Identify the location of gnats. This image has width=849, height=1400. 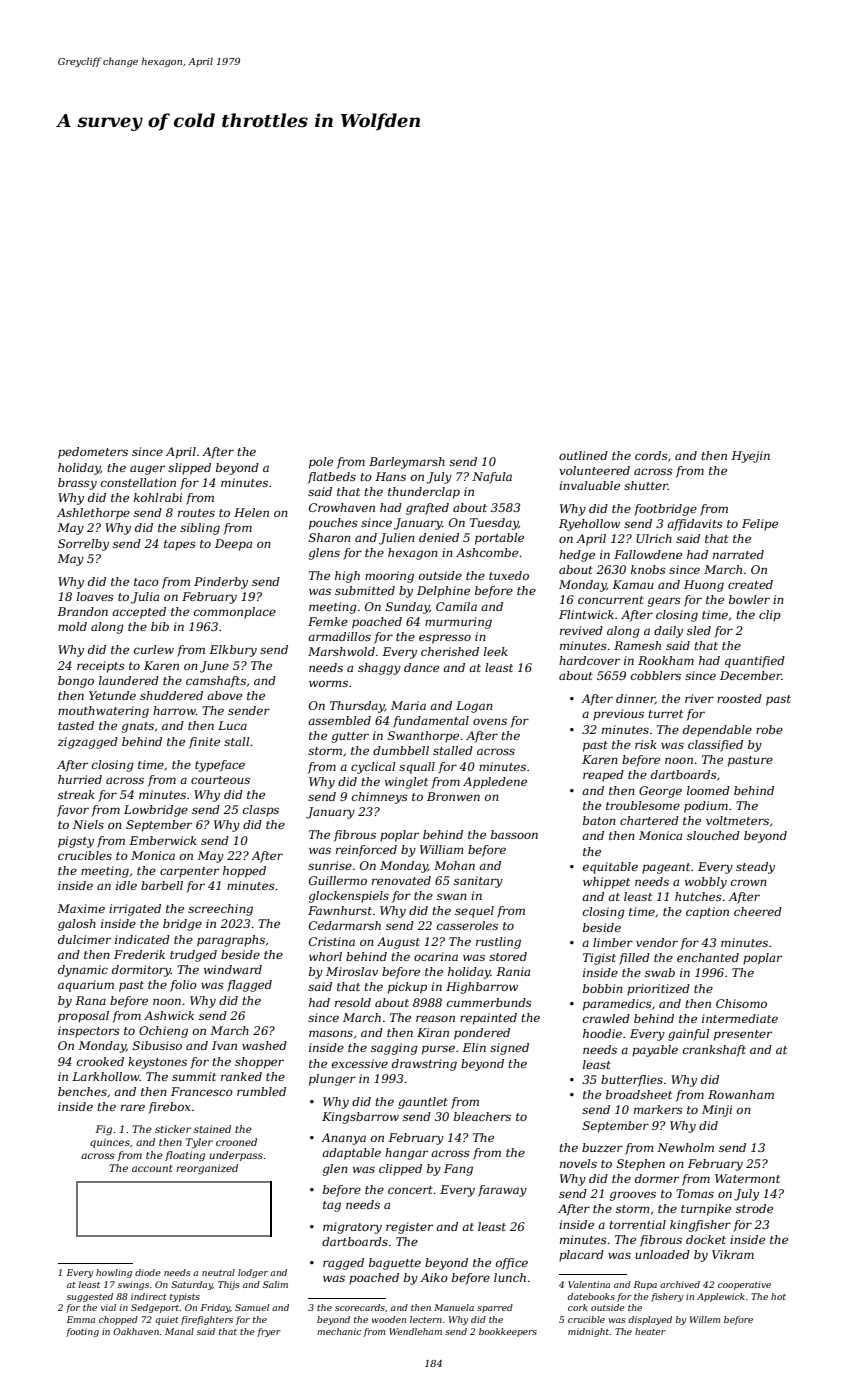
(138, 727).
